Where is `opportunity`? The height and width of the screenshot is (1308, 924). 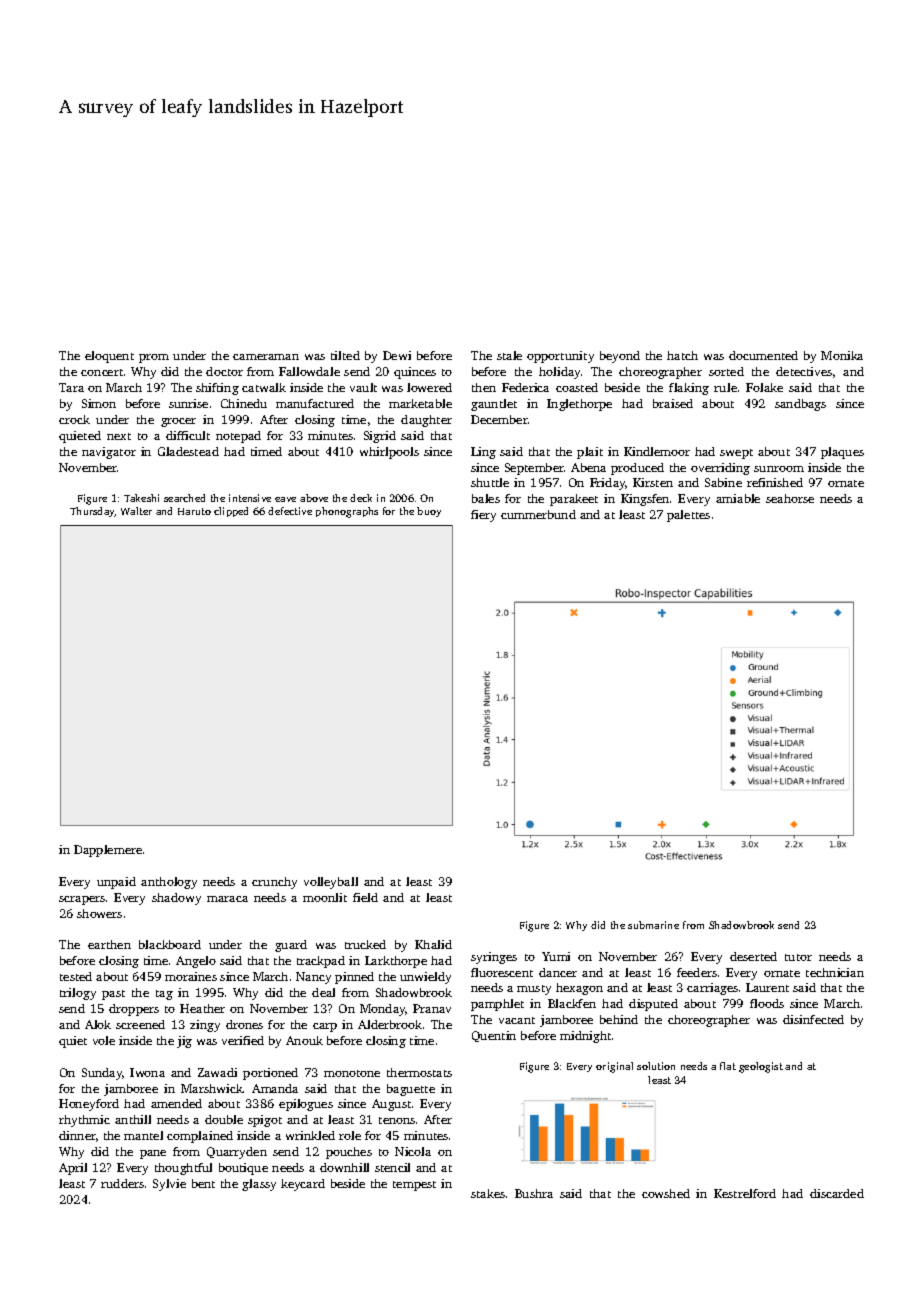
opportunity is located at coordinates (560, 357).
